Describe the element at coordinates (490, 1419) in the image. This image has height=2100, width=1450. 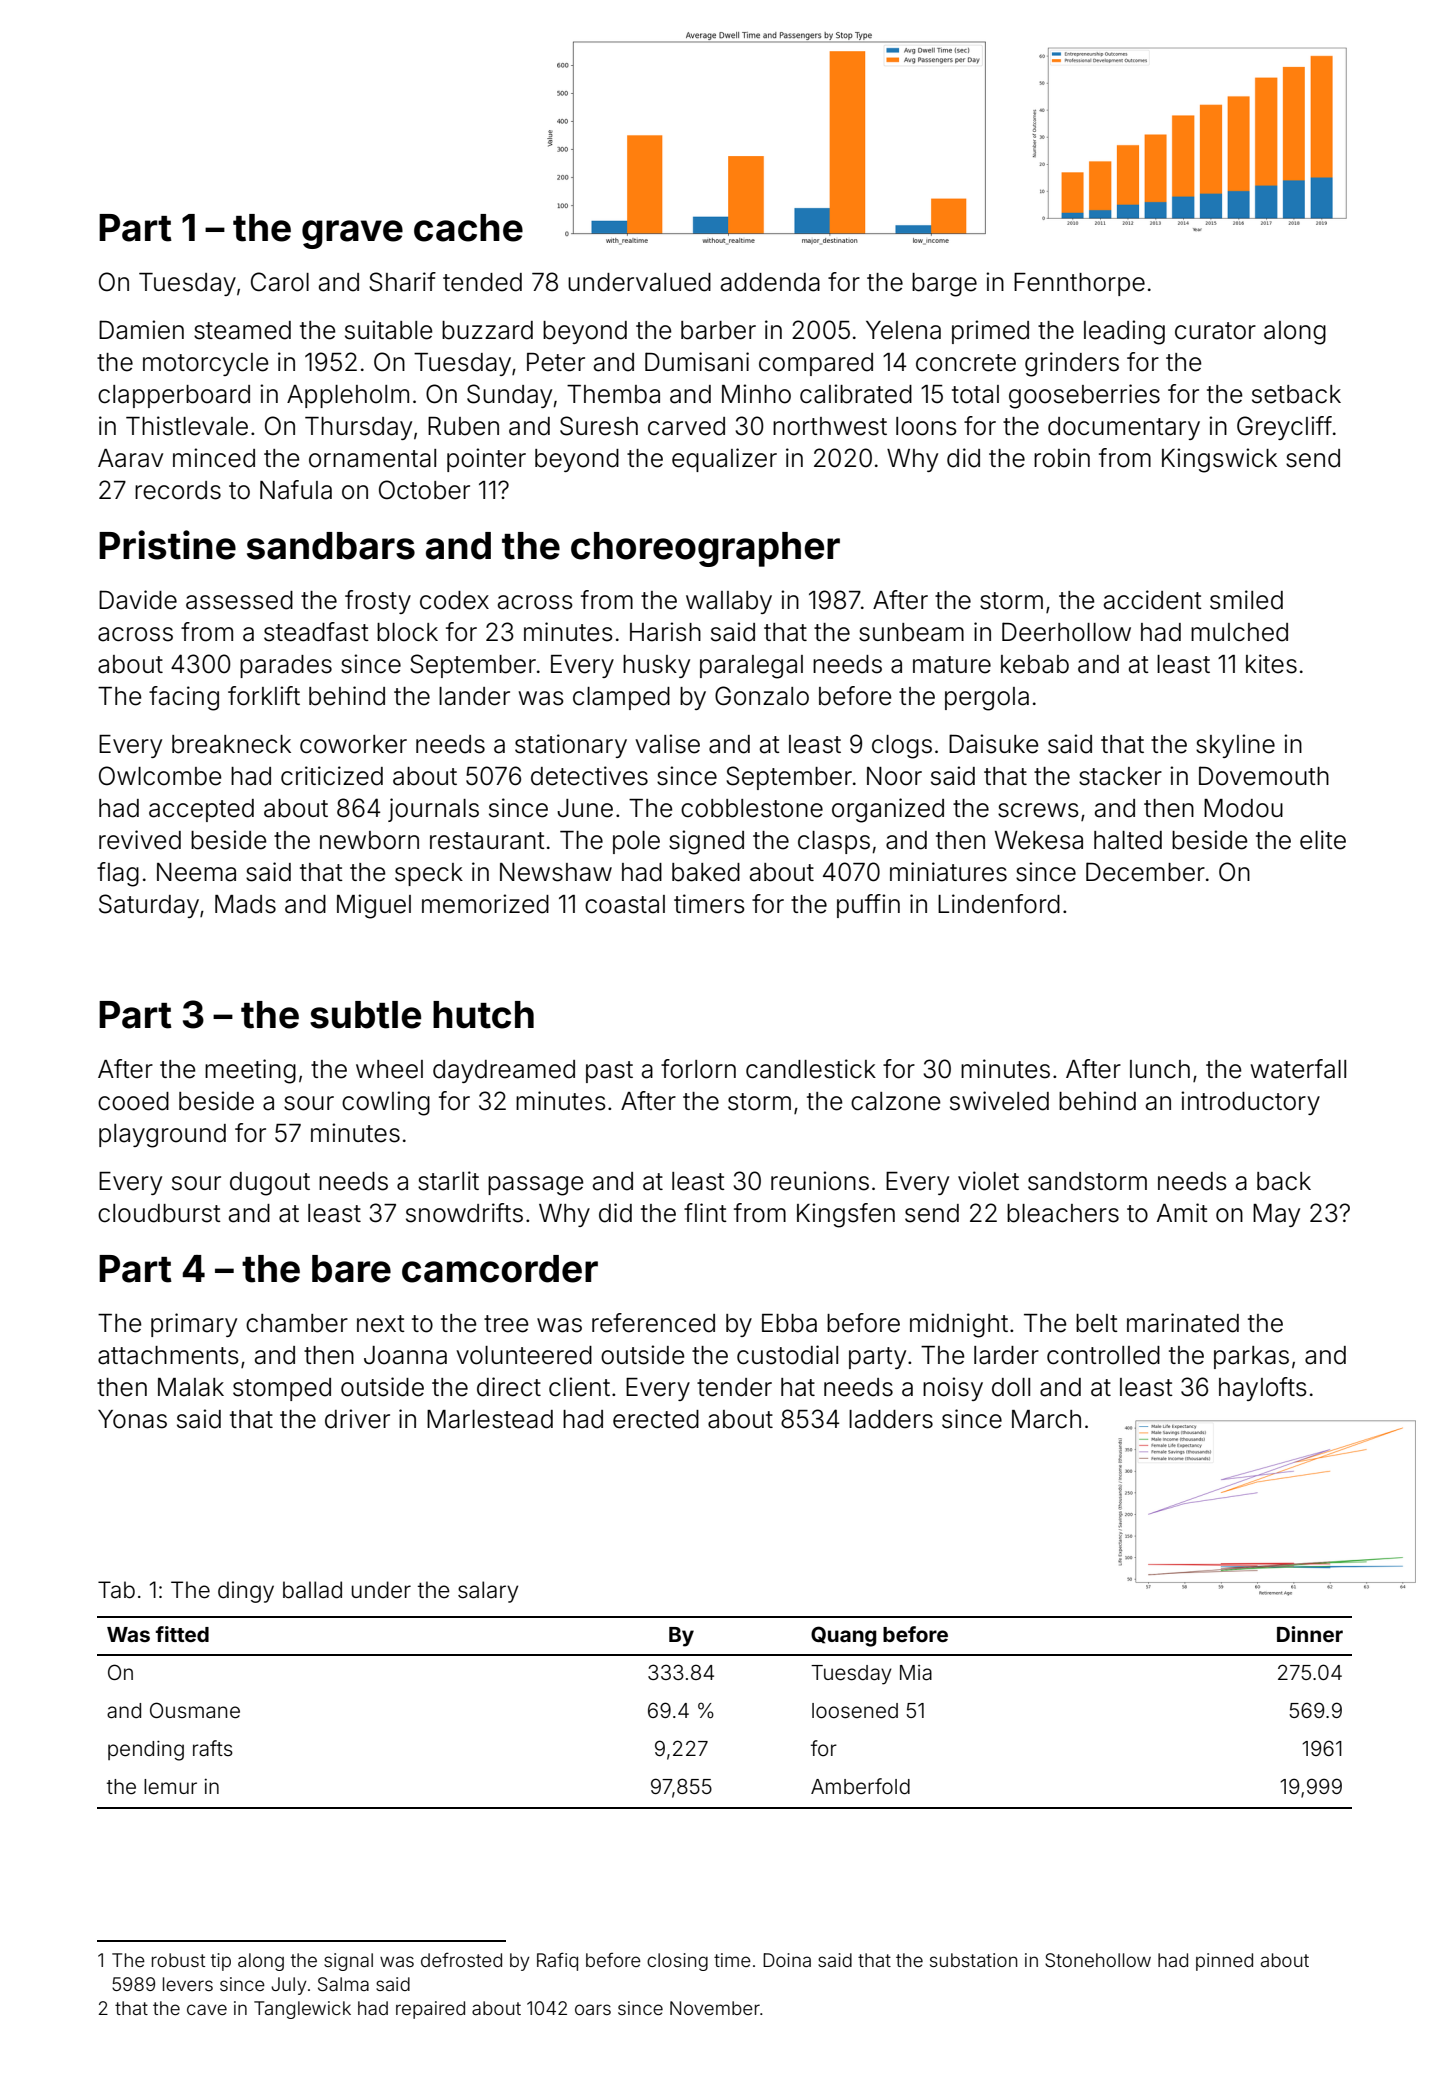
I see `Marlestead` at that location.
